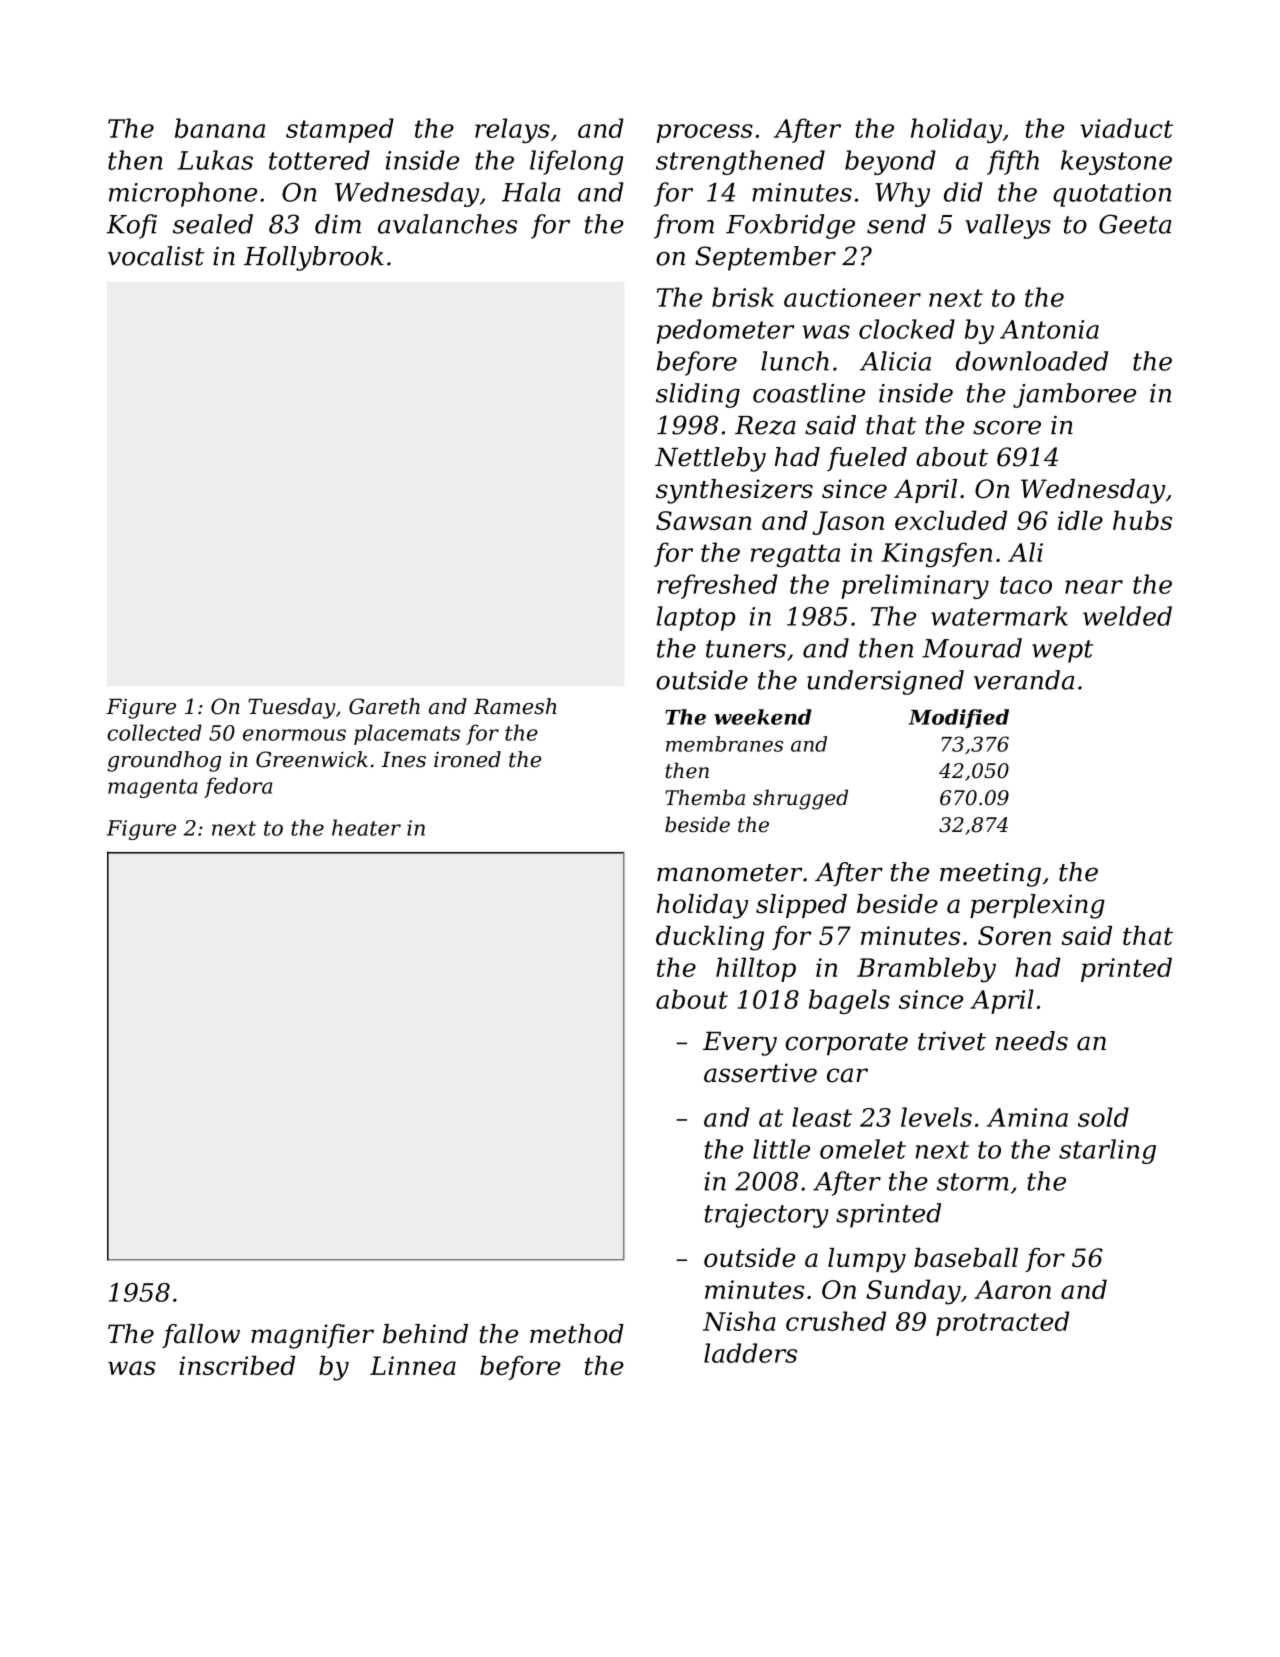  What do you see at coordinates (1002, 1323) in the page?
I see `protracted` at bounding box center [1002, 1323].
